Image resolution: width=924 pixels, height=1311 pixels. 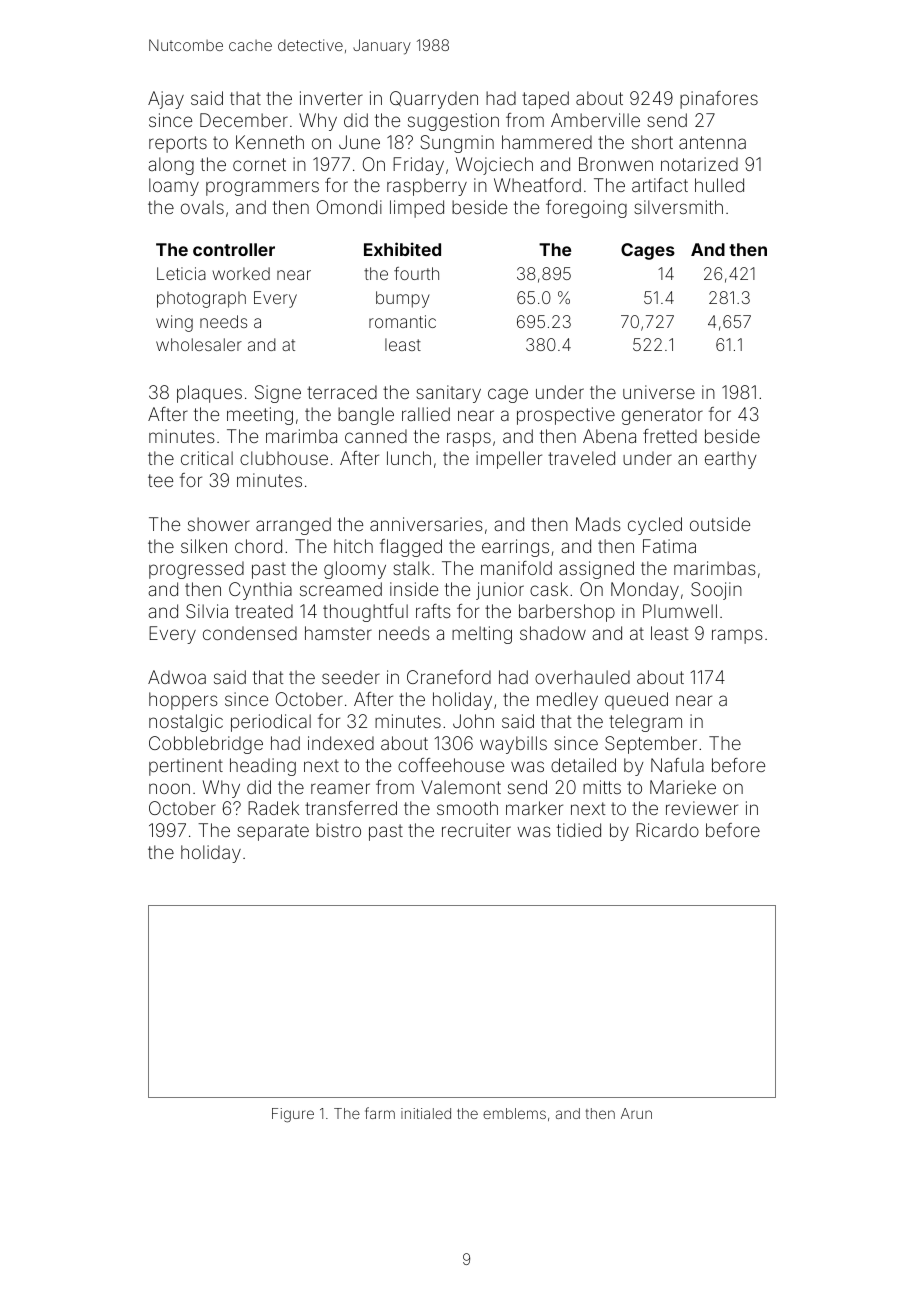 I want to click on pinafores, so click(x=719, y=100).
